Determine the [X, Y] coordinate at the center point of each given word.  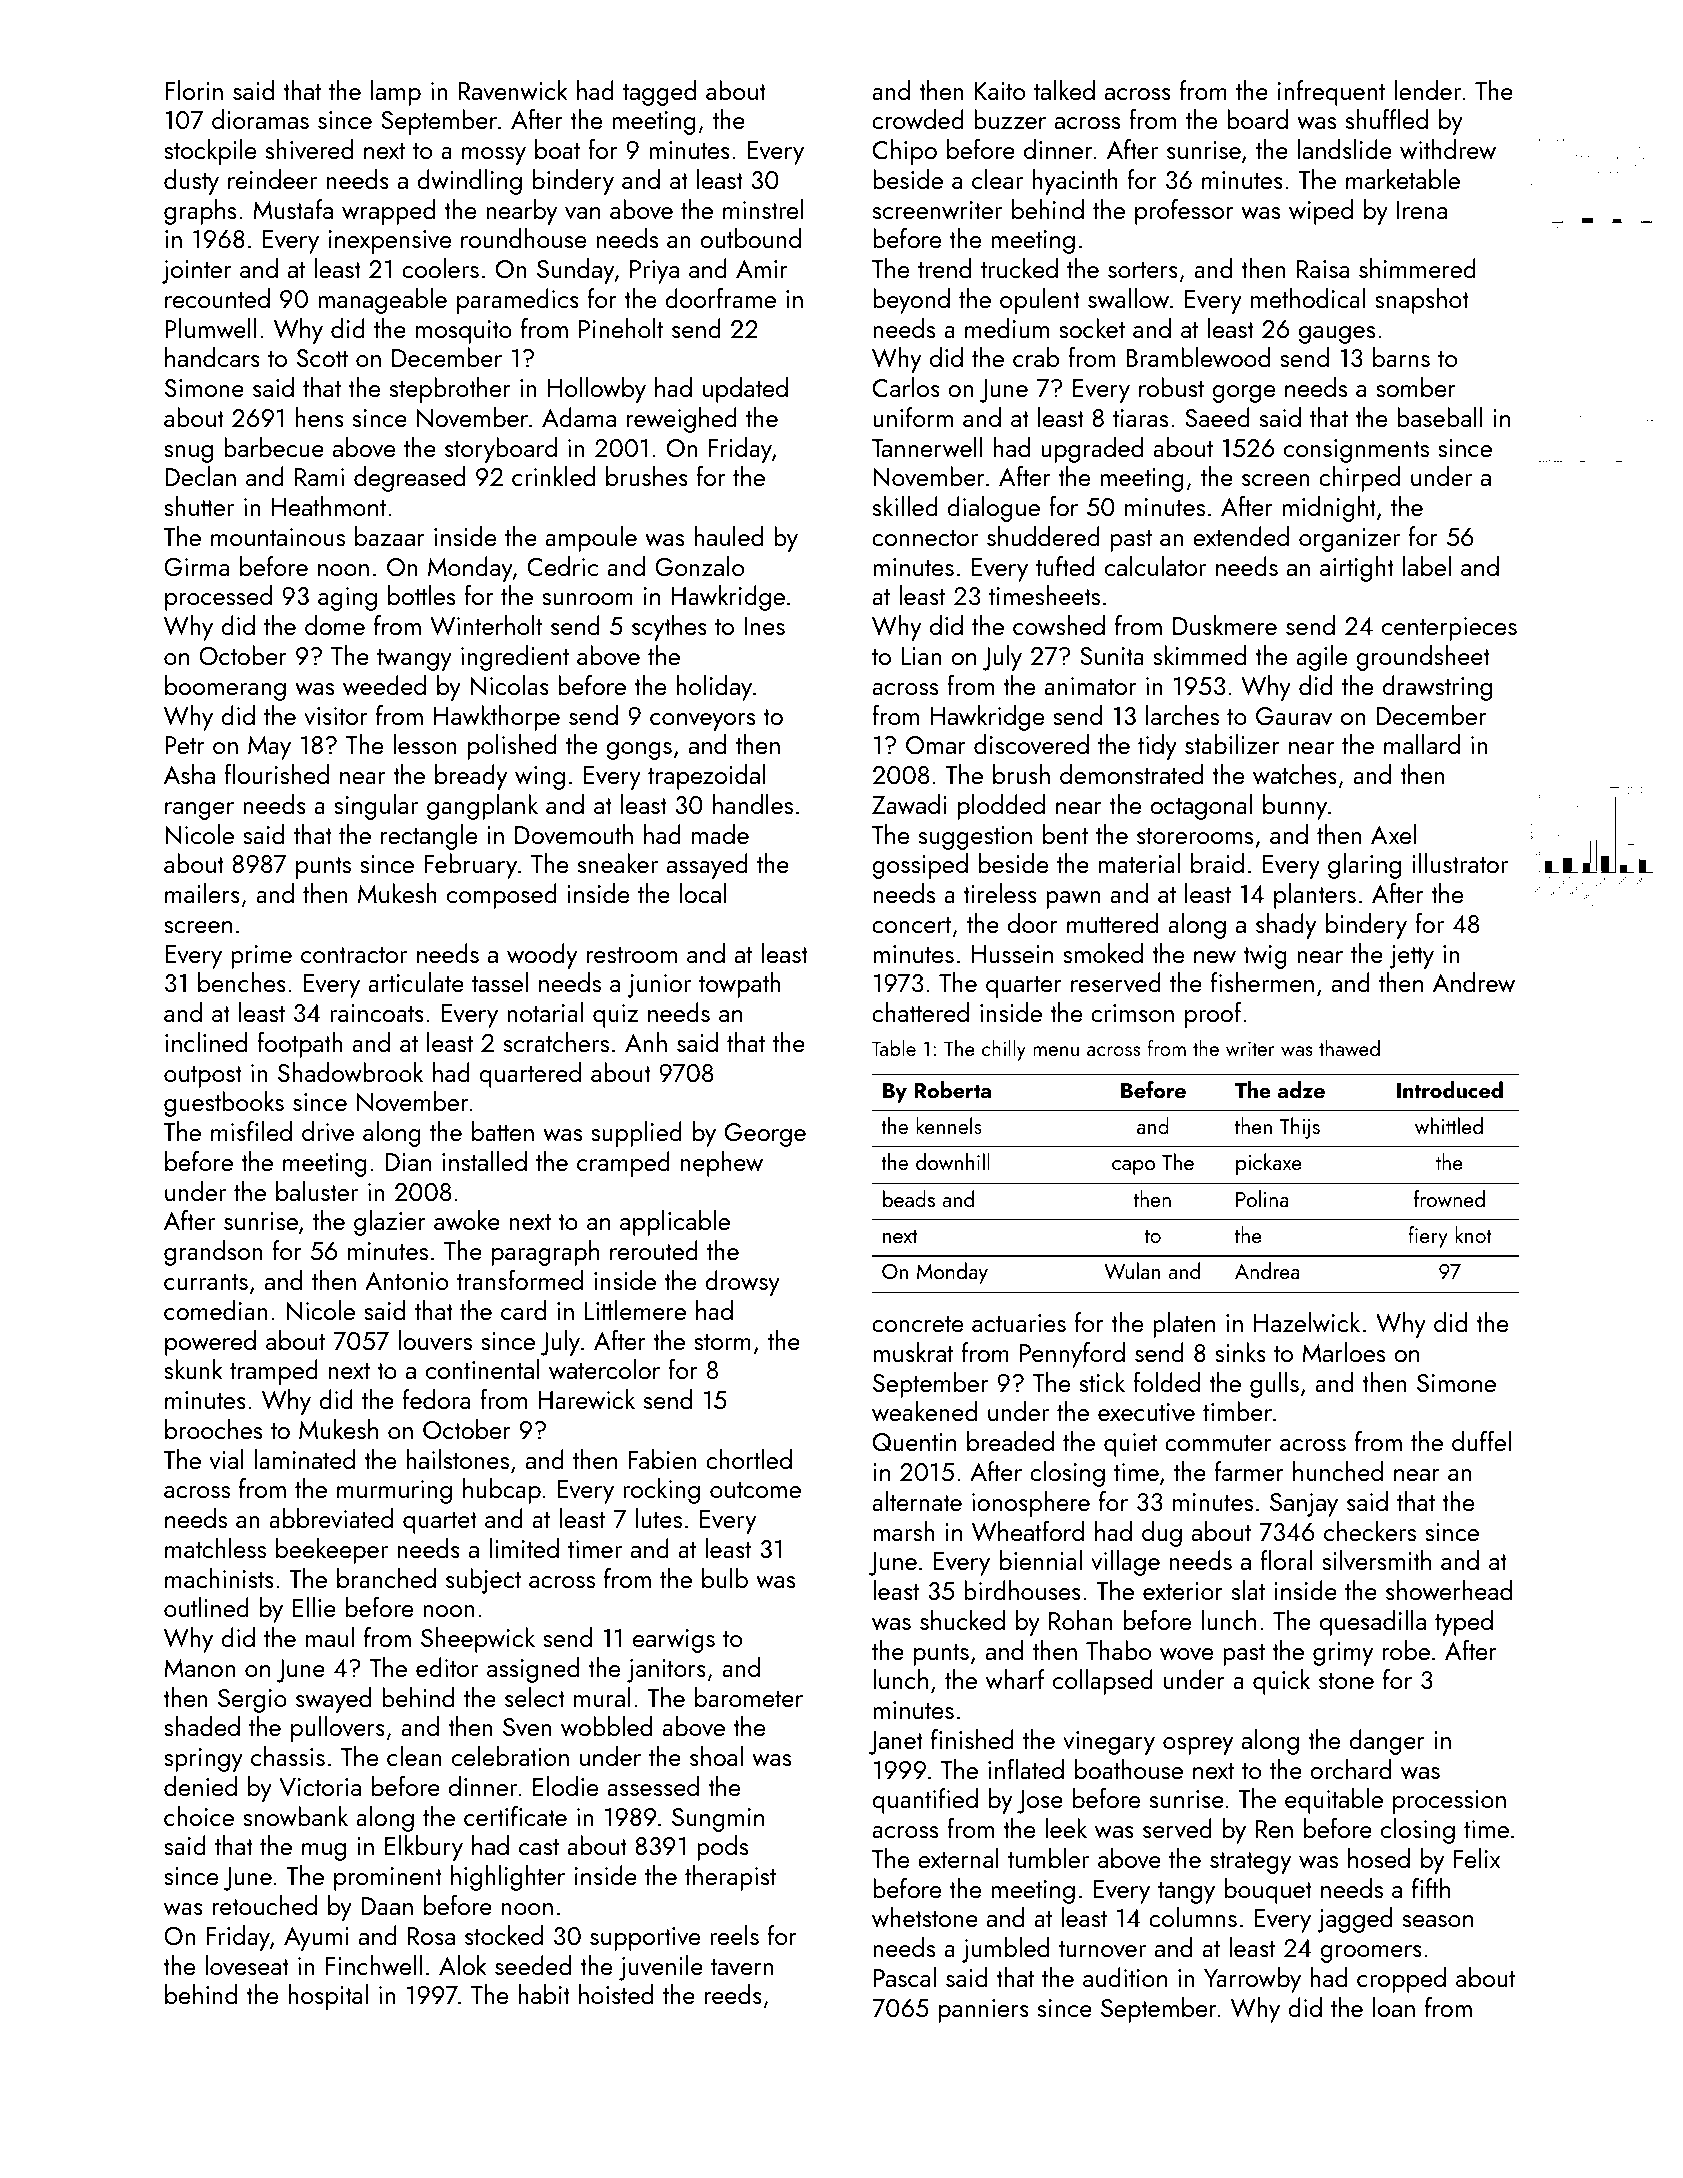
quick [1281, 1682]
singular [376, 807]
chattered [920, 1012]
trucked [1019, 268]
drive [328, 1131]
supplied [636, 1134]
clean [414, 1756]
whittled [1449, 1125]
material [1139, 863]
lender [1427, 90]
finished [972, 1739]
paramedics [518, 301]
